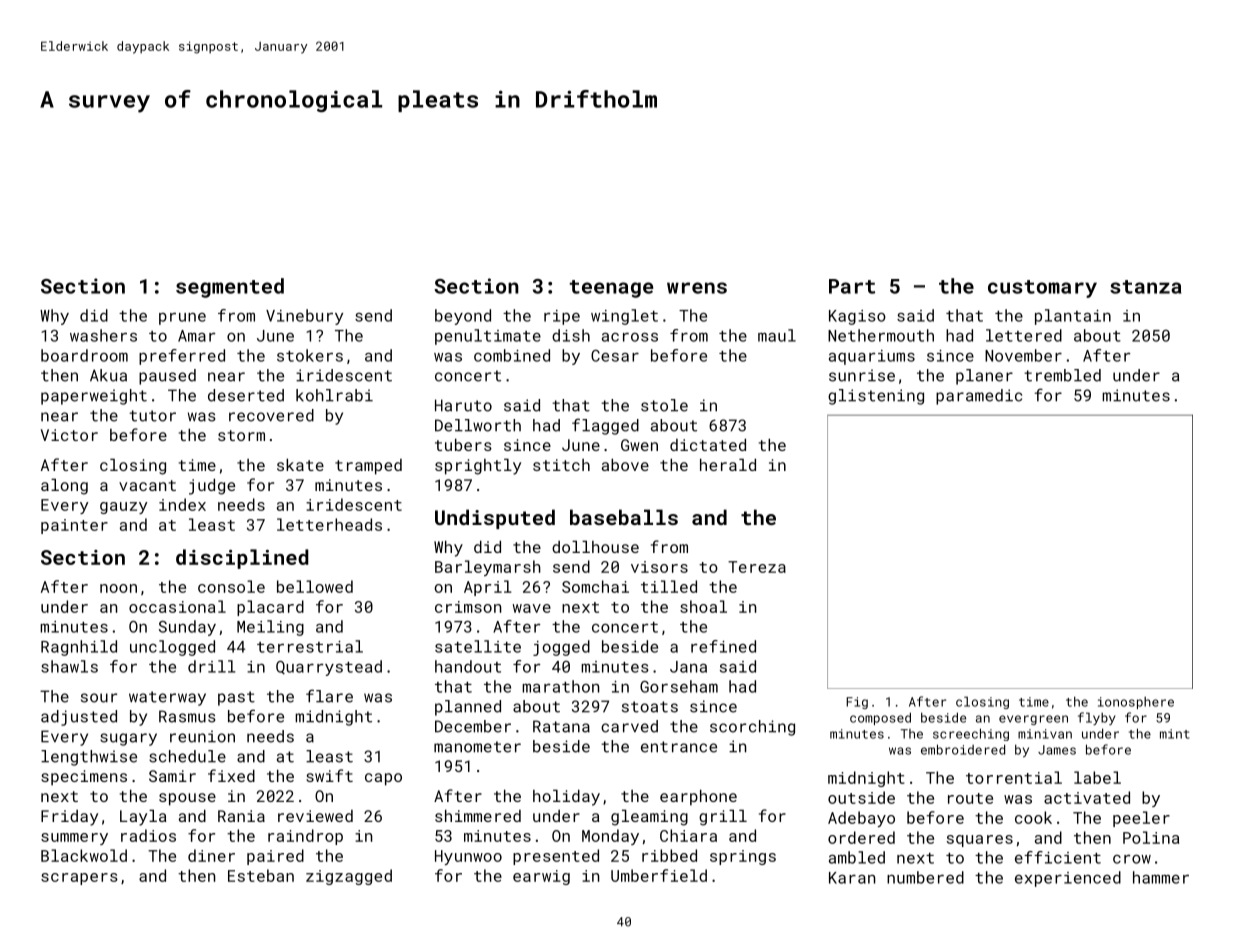 The height and width of the screenshot is (952, 1233). Describe the element at coordinates (230, 288) in the screenshot. I see `segmented` at that location.
